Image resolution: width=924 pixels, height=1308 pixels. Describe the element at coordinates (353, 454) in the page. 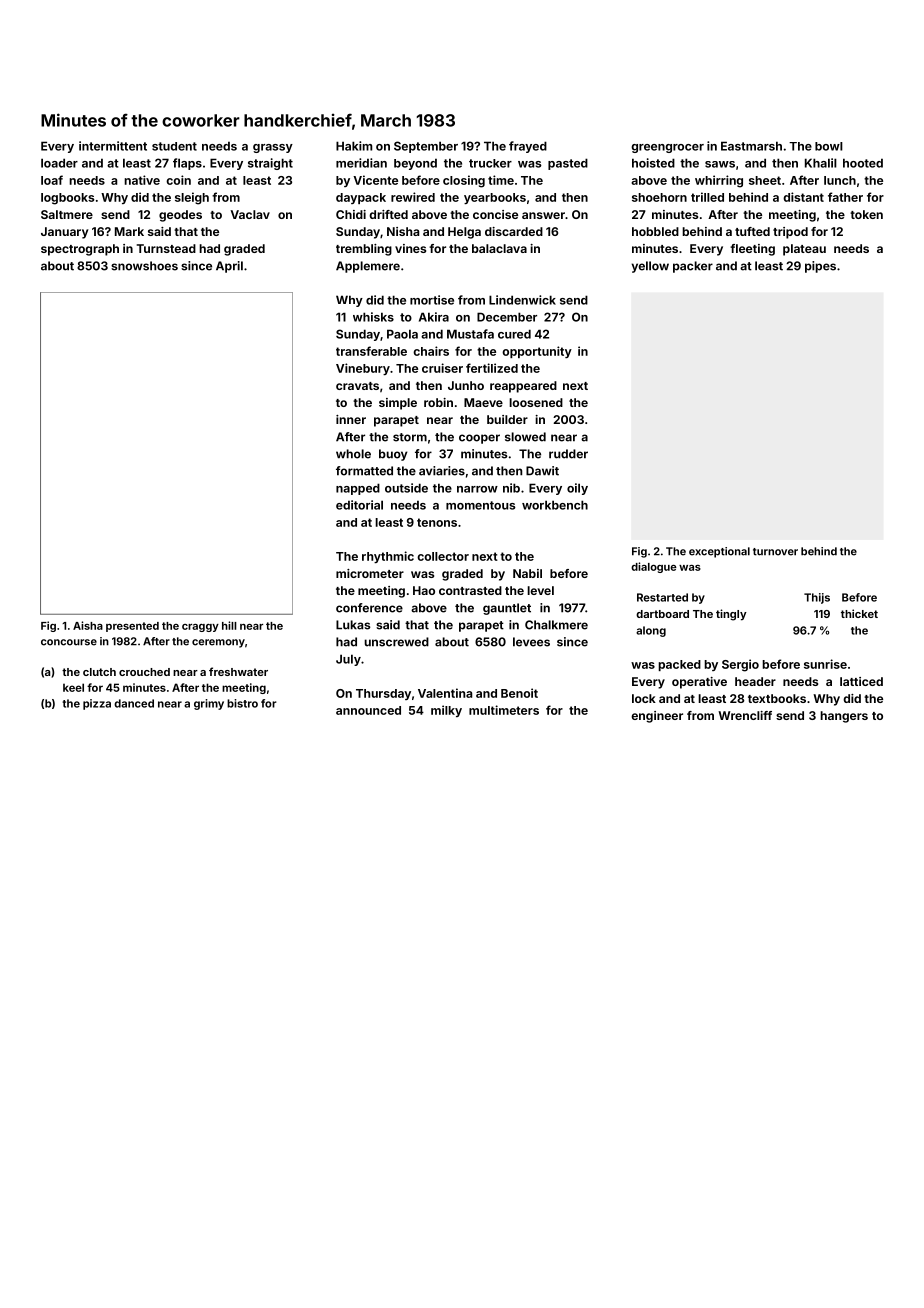

I see `whole` at that location.
